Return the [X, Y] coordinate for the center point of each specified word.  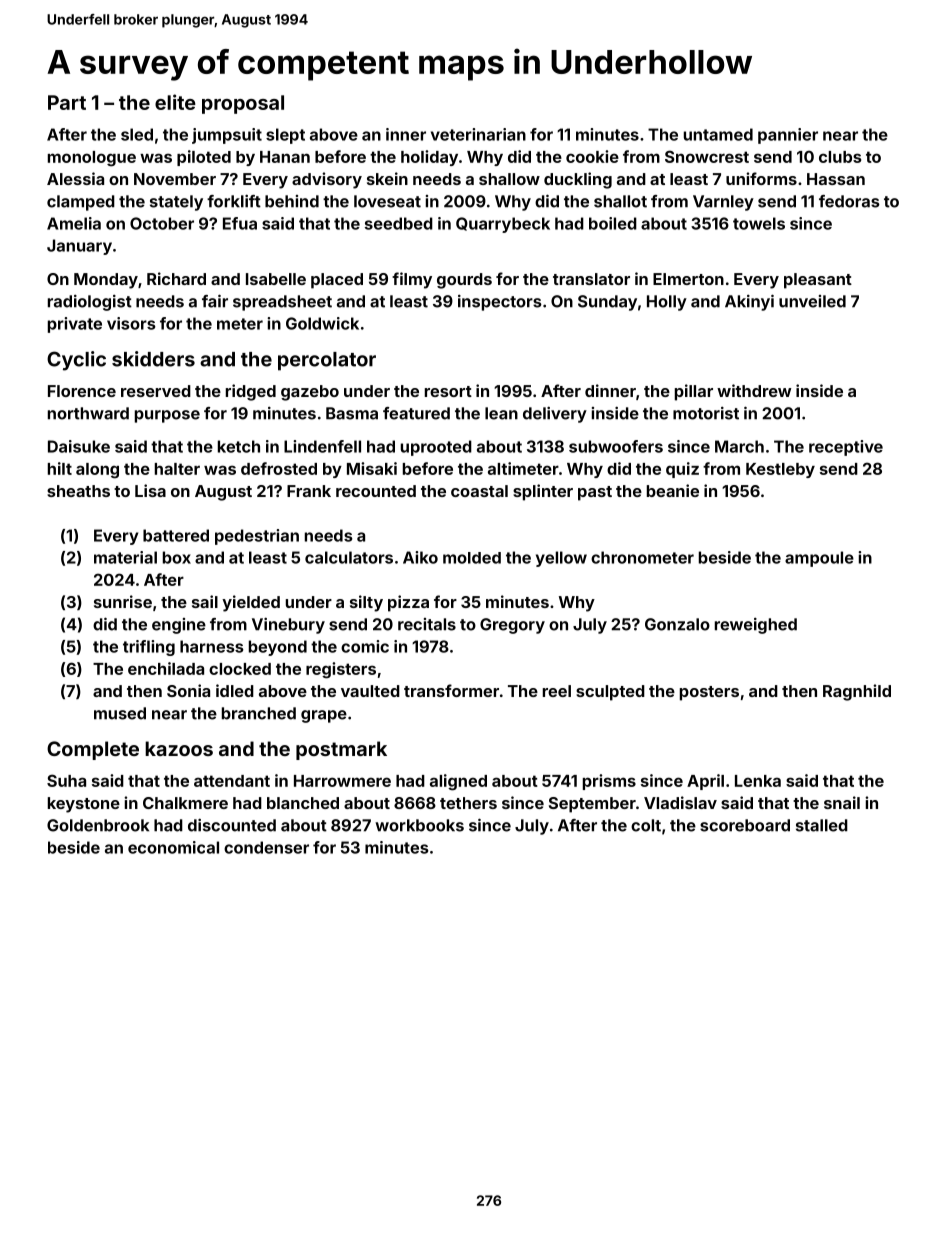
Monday [106, 281]
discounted [232, 825]
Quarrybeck [503, 225]
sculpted [610, 693]
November [175, 179]
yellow [561, 559]
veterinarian [478, 134]
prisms [609, 782]
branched [259, 713]
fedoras [849, 201]
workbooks [419, 825]
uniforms [761, 178]
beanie [673, 490]
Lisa [150, 490]
